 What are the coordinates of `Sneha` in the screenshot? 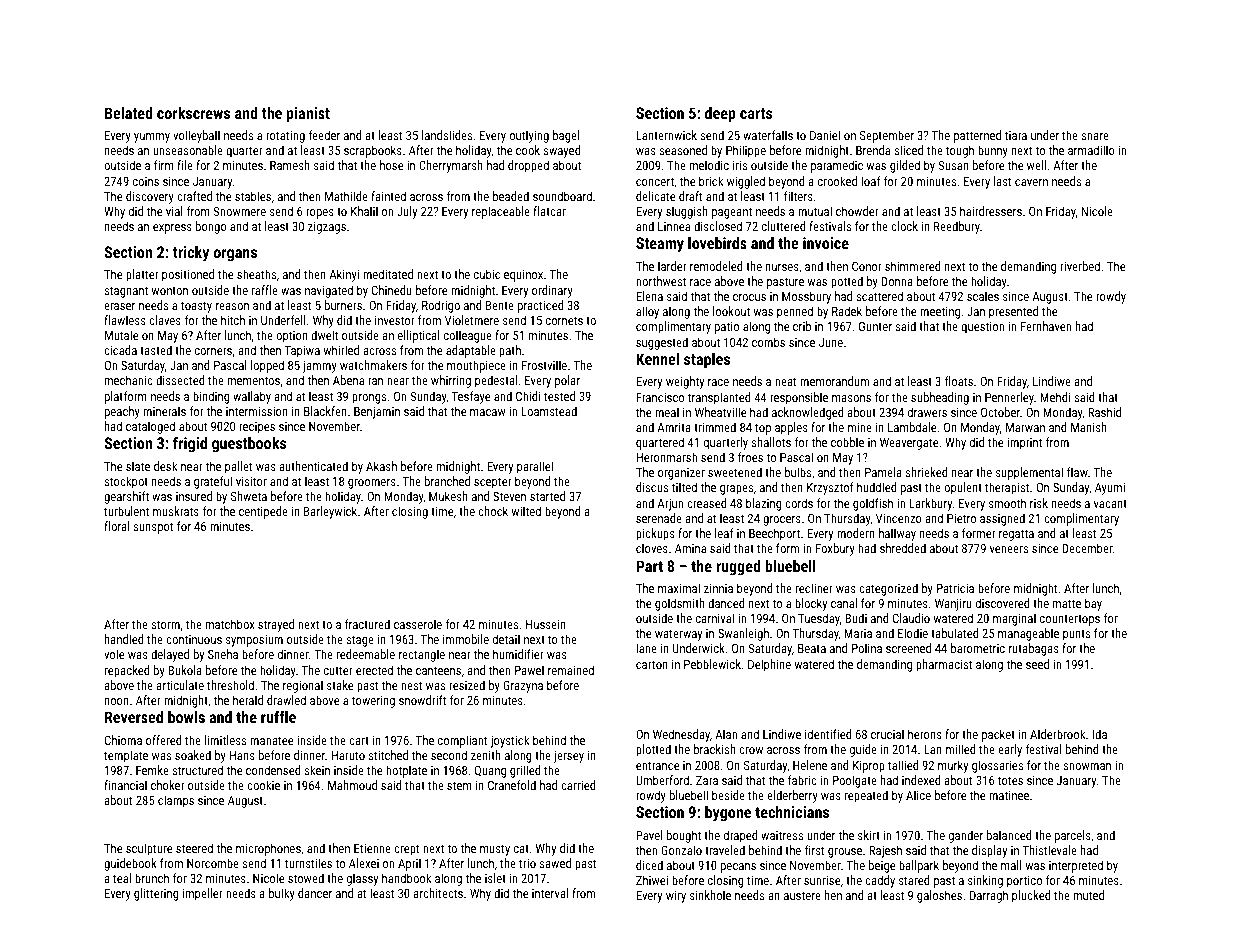 It's located at (223, 654).
